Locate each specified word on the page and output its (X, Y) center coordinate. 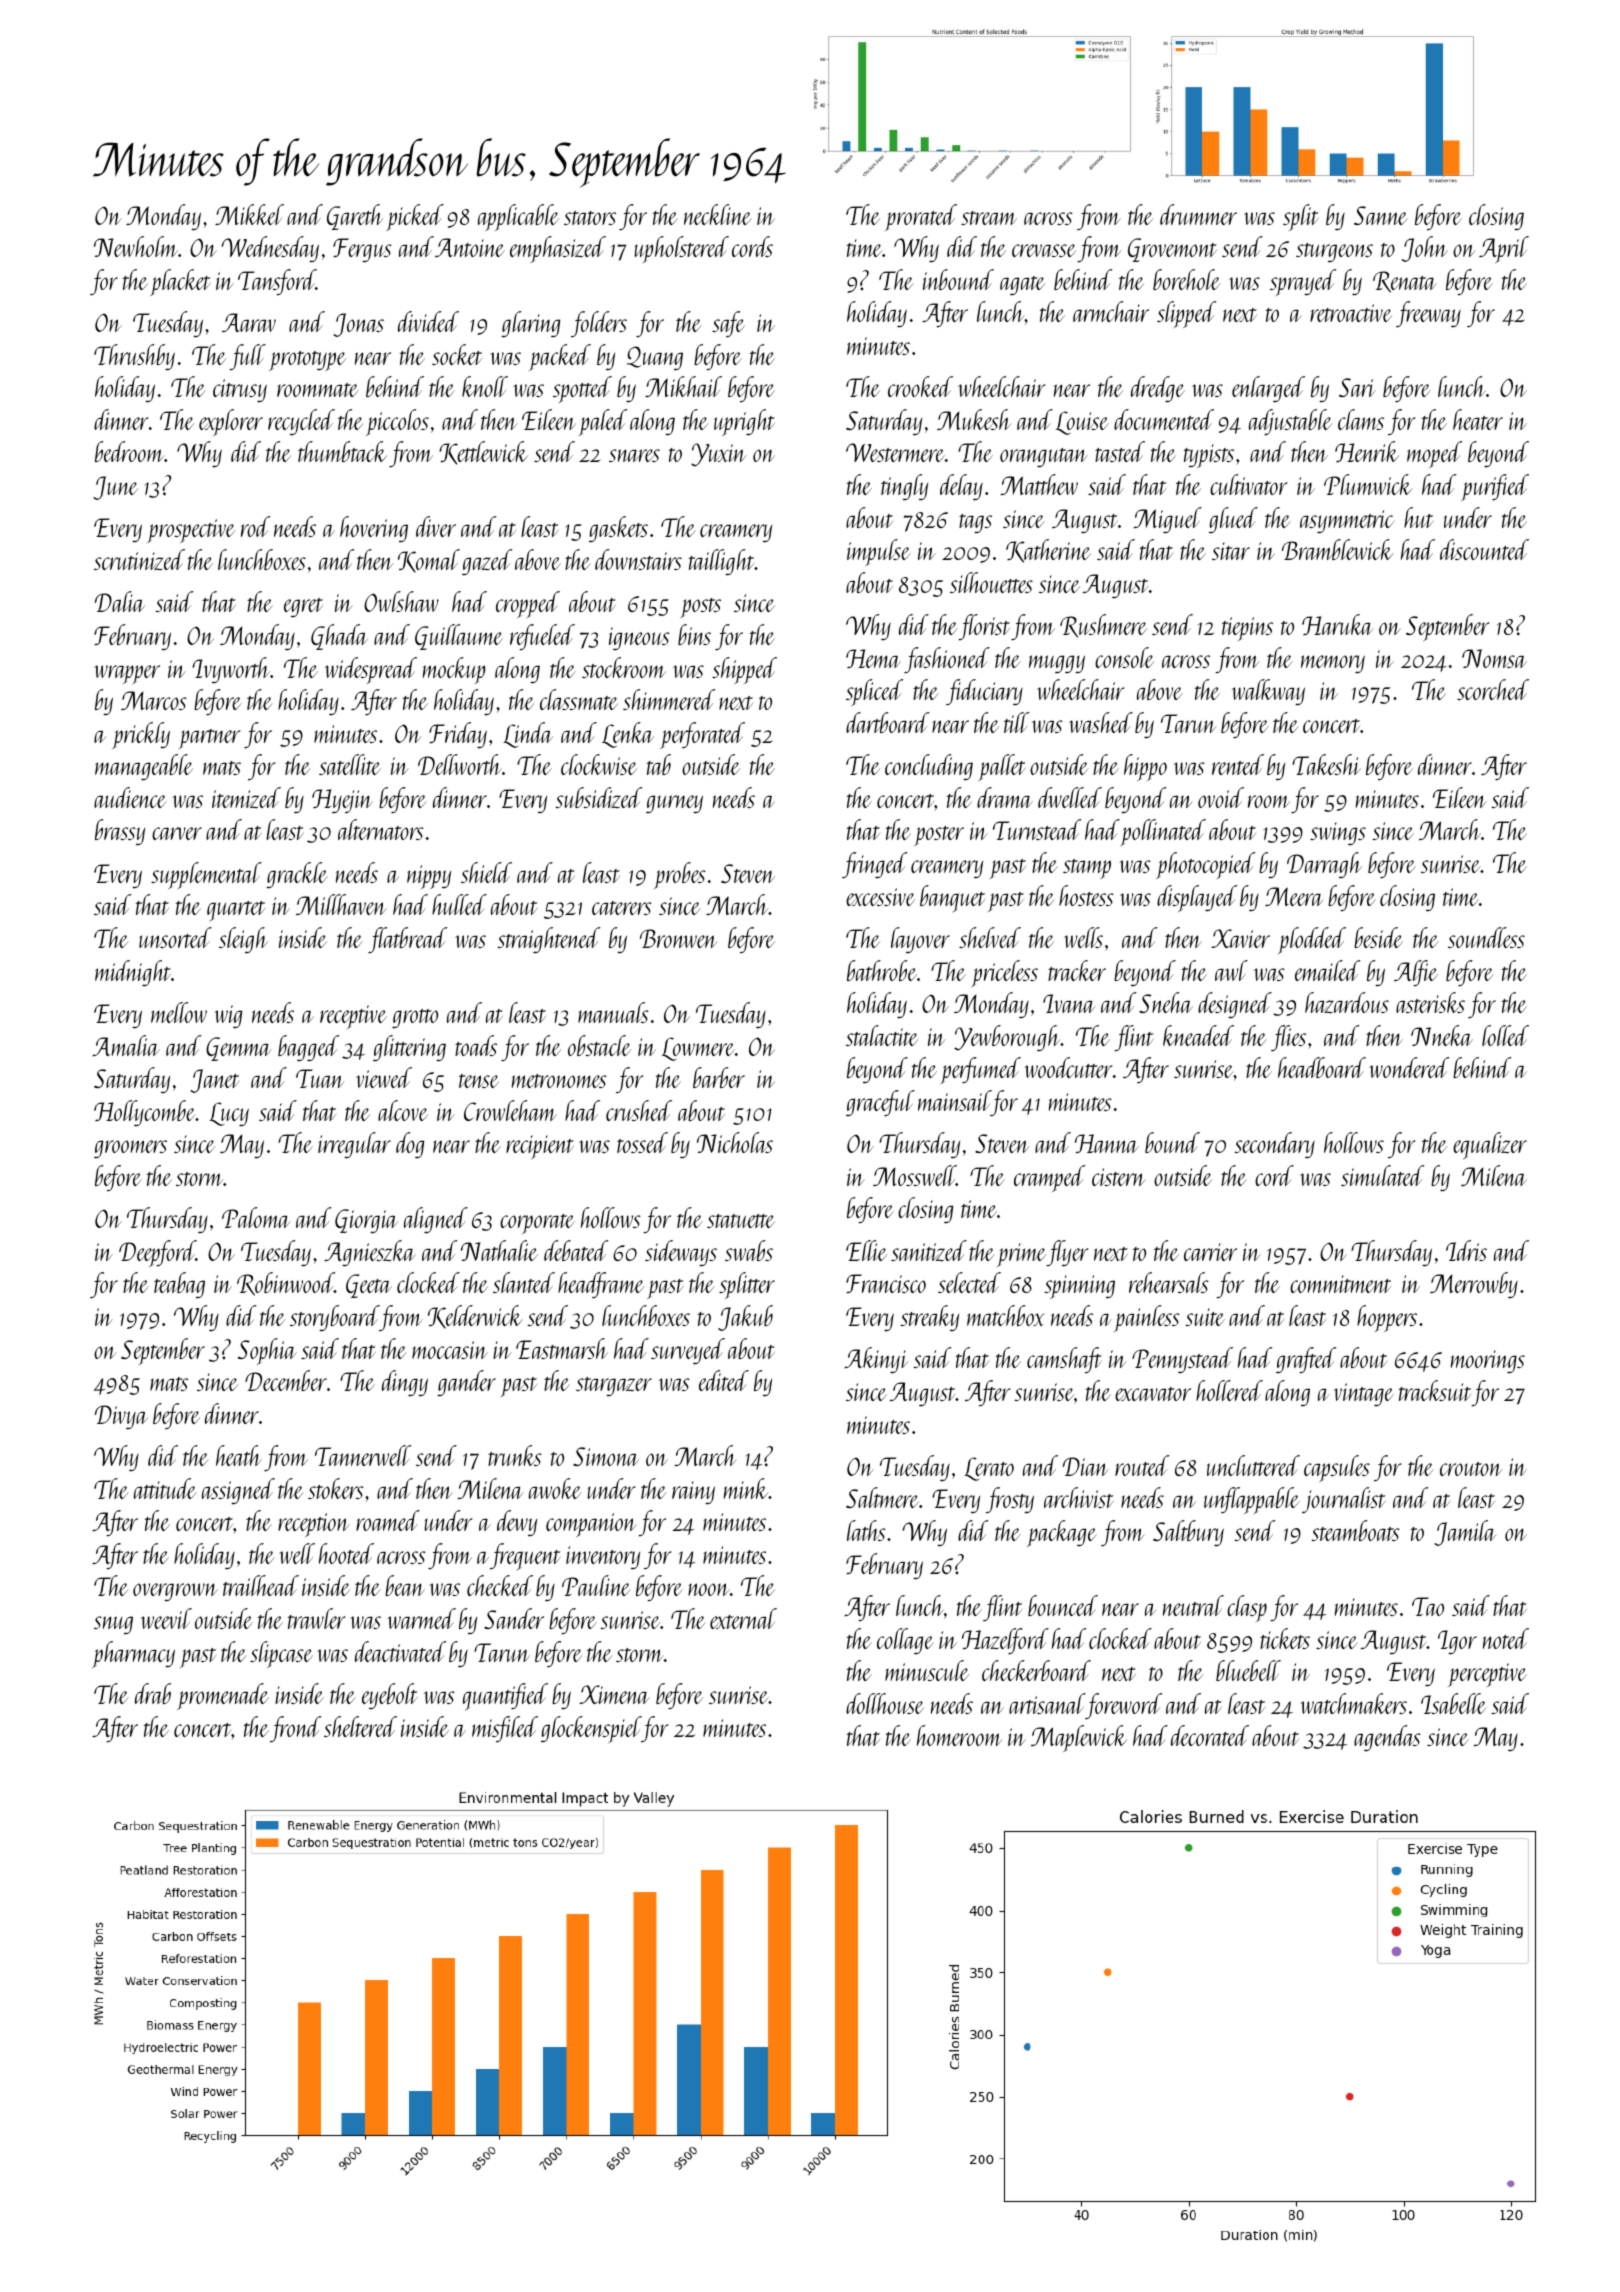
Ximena (614, 1694)
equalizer (1490, 1146)
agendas (1387, 1738)
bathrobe (882, 970)
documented (1164, 419)
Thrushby (134, 357)
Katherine (1048, 551)
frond (296, 1729)
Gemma (238, 1049)
